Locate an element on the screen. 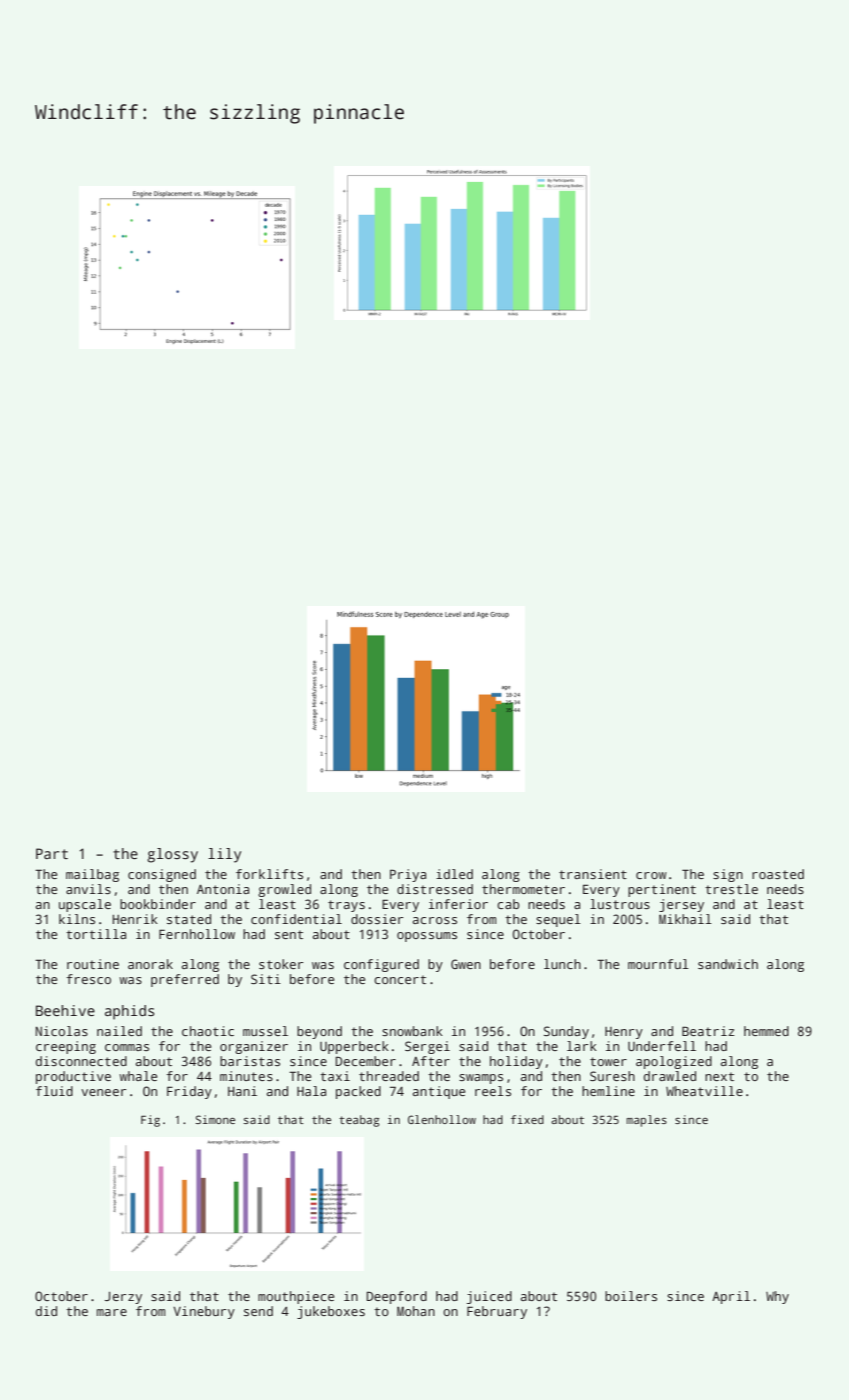 The width and height of the screenshot is (849, 1400). idled is located at coordinates (454, 874).
